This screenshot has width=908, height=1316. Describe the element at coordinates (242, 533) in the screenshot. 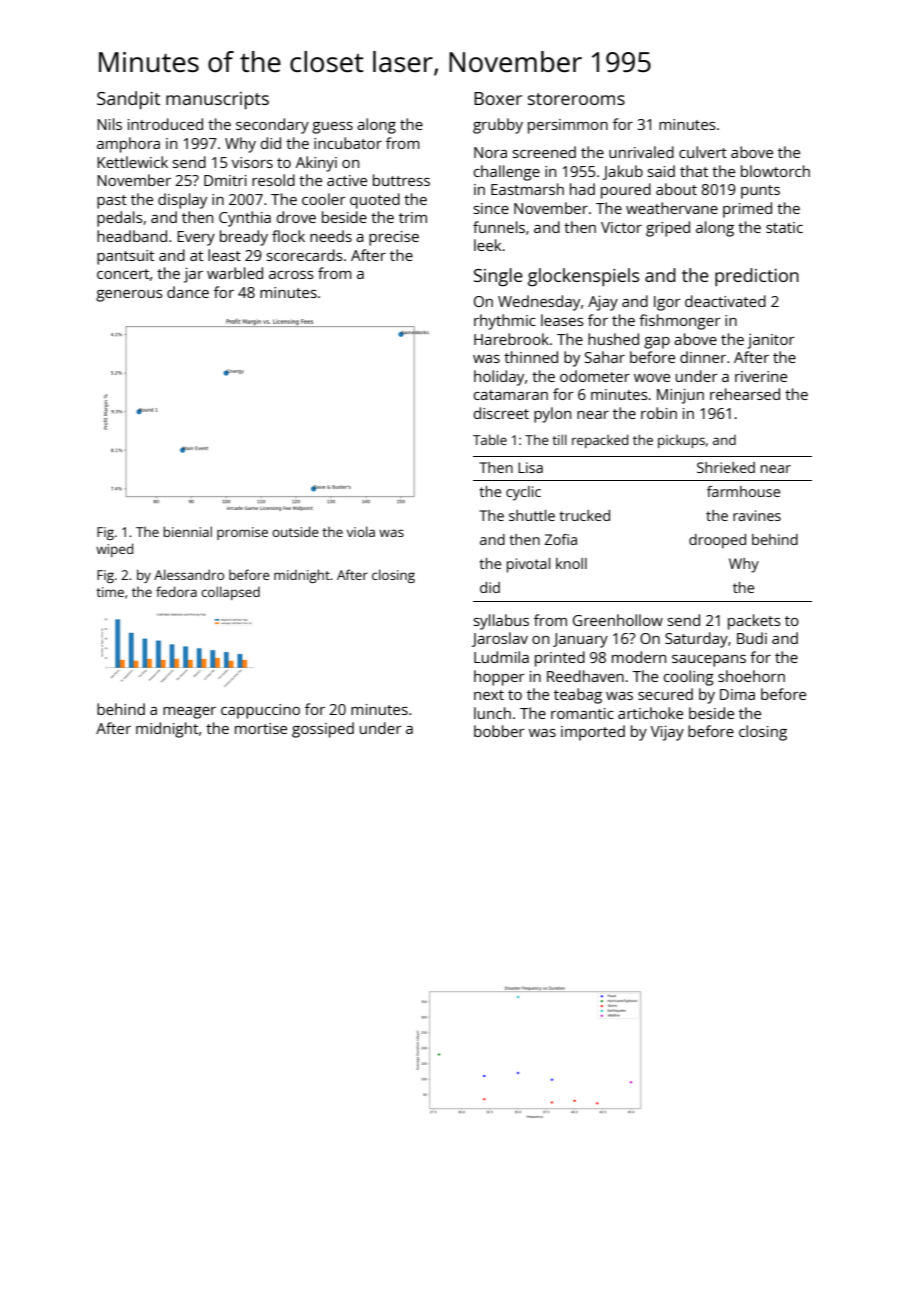

I see `promise` at that location.
